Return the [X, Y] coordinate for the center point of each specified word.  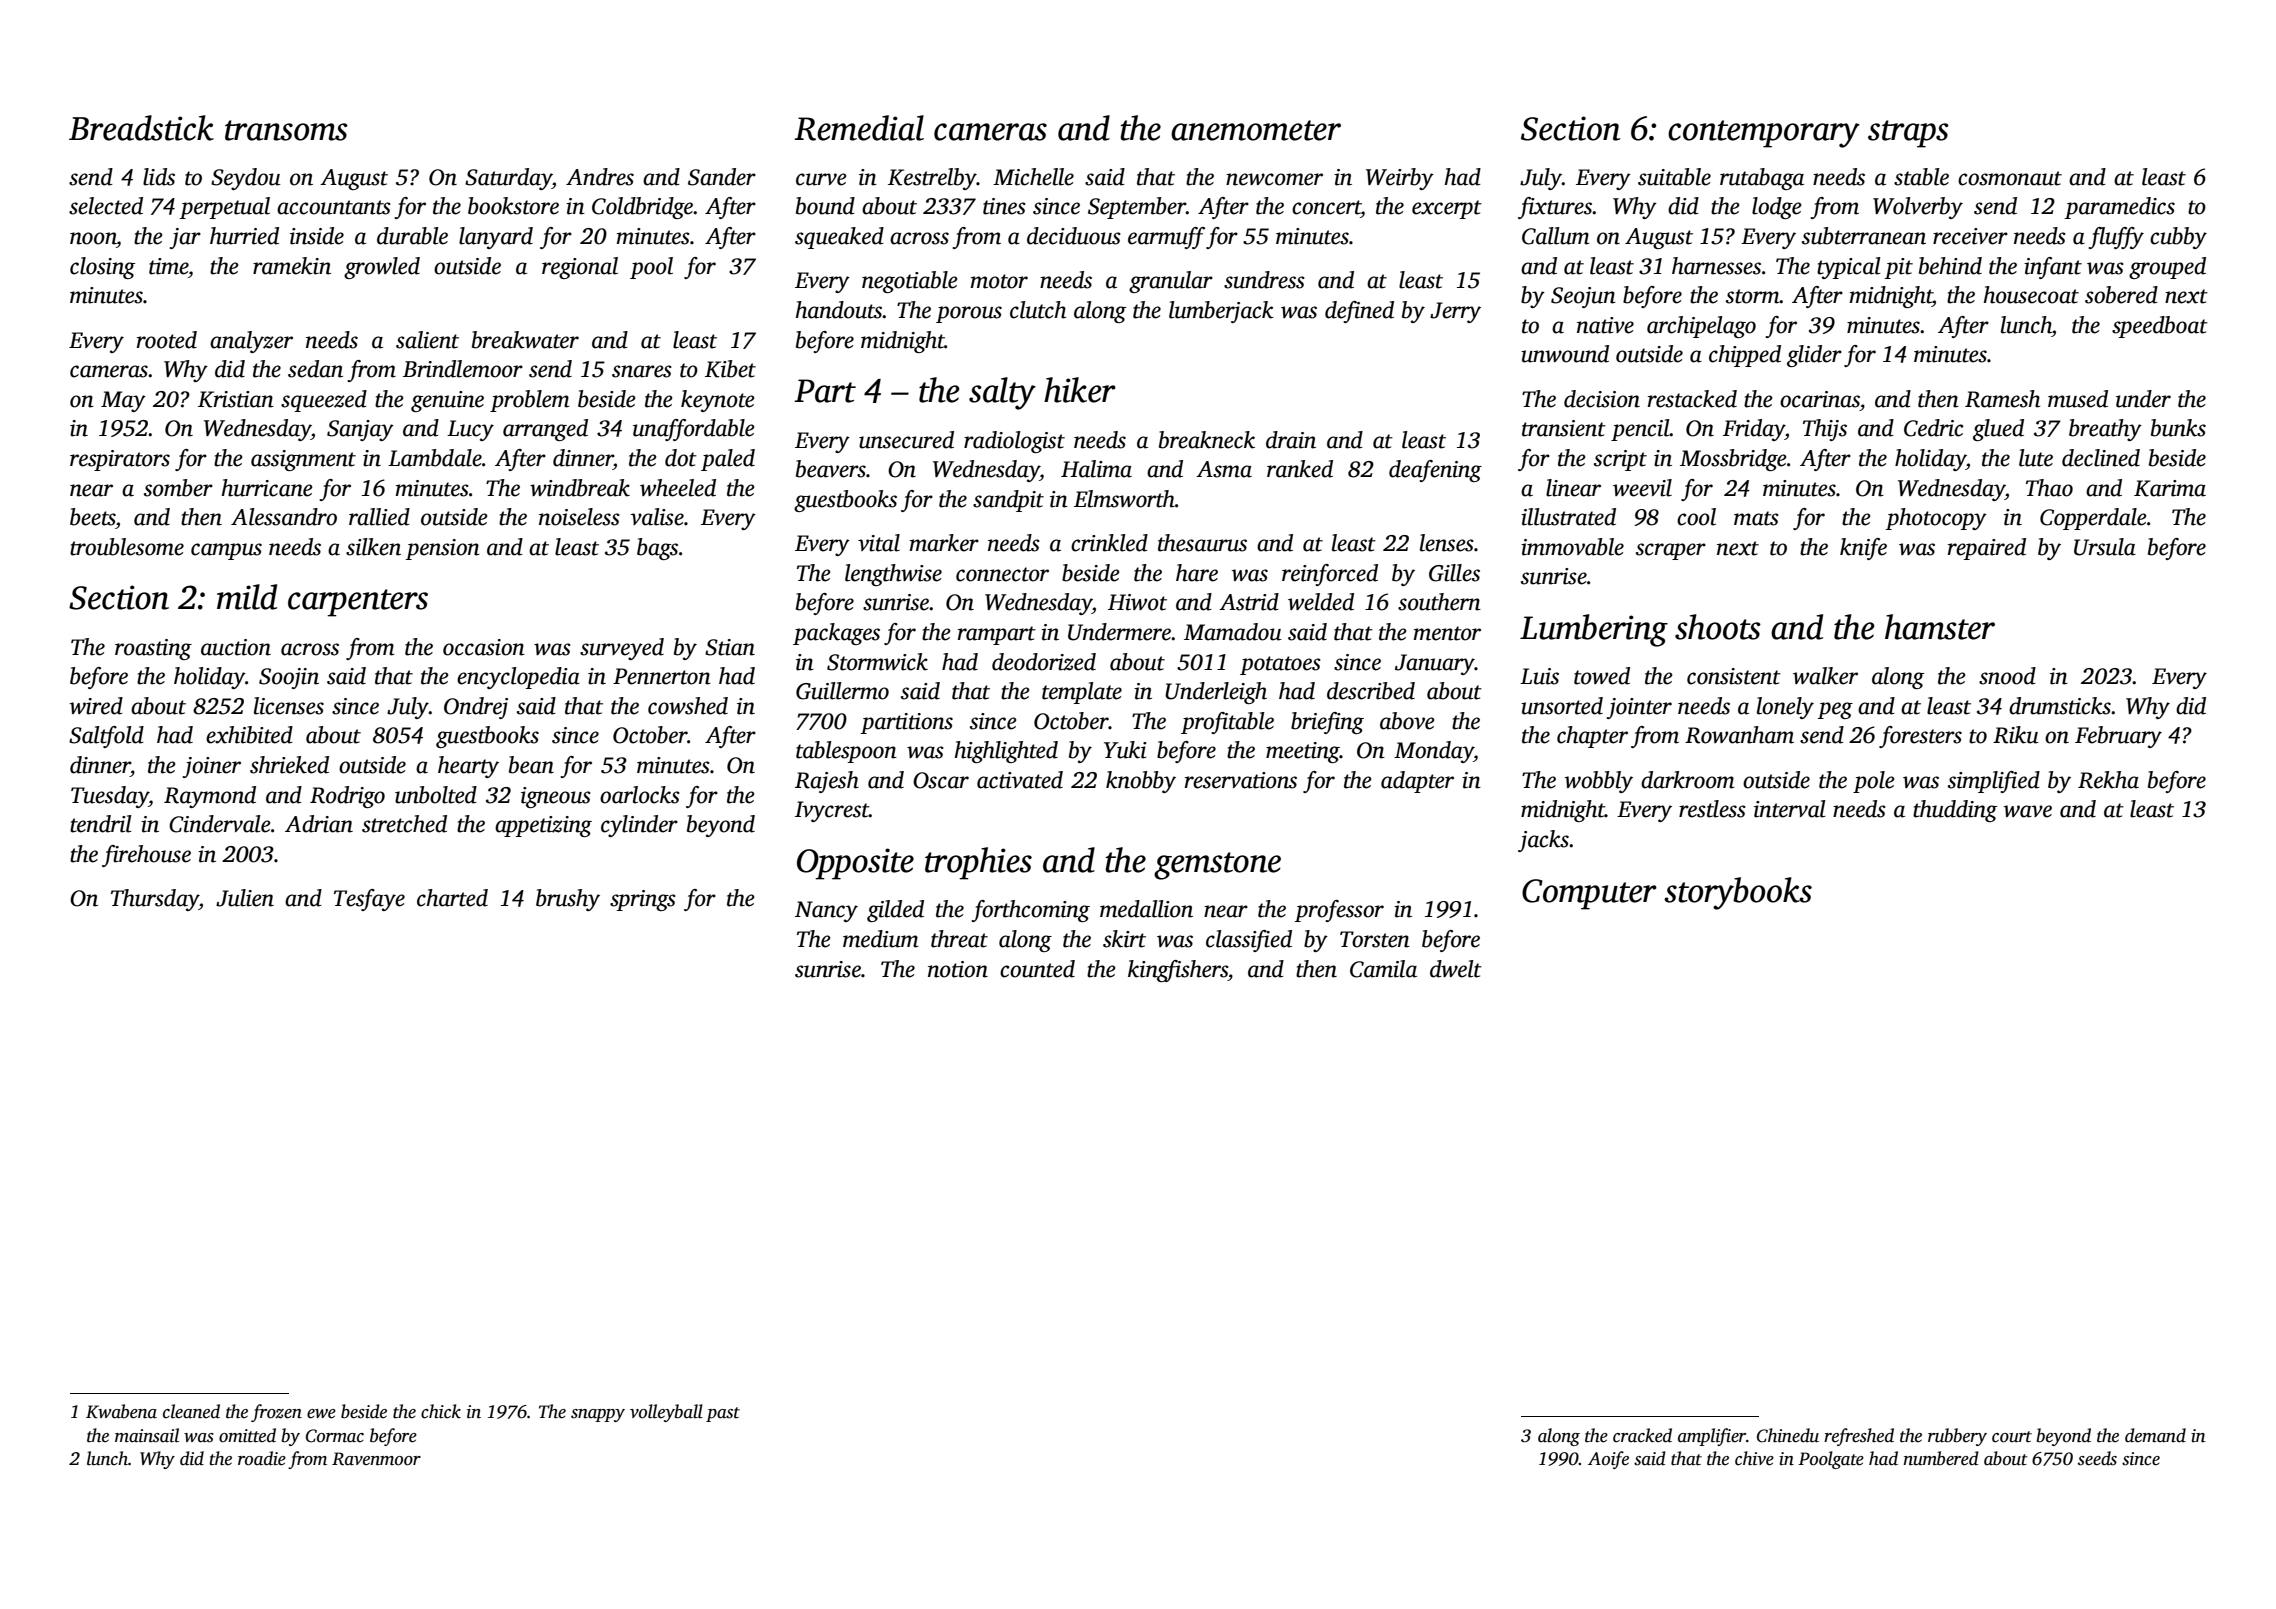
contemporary [1764, 134]
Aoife [1608, 1460]
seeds [2097, 1458]
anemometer [1256, 130]
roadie [262, 1458]
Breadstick [141, 128]
